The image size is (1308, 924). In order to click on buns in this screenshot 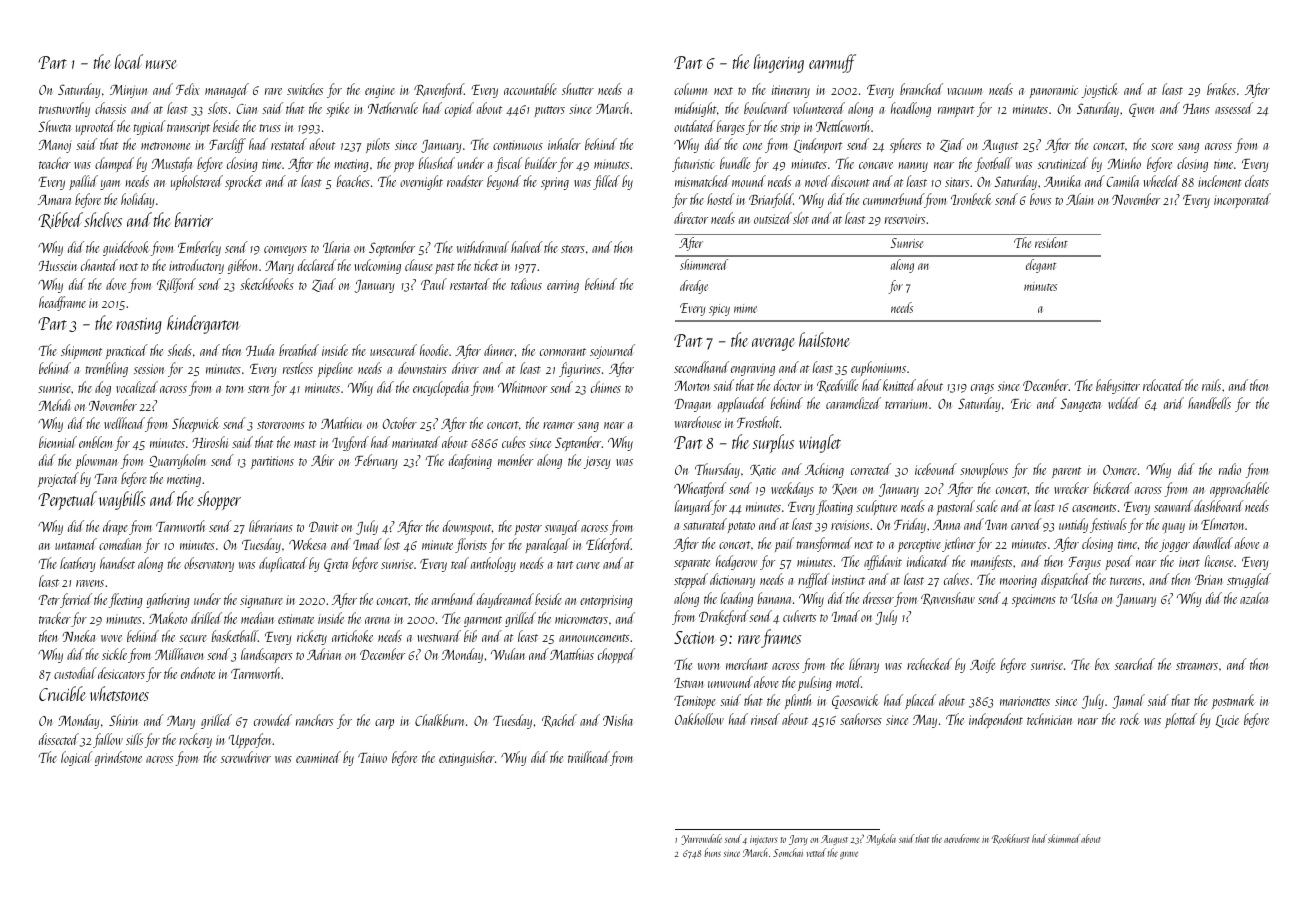, I will do `click(712, 852)`.
